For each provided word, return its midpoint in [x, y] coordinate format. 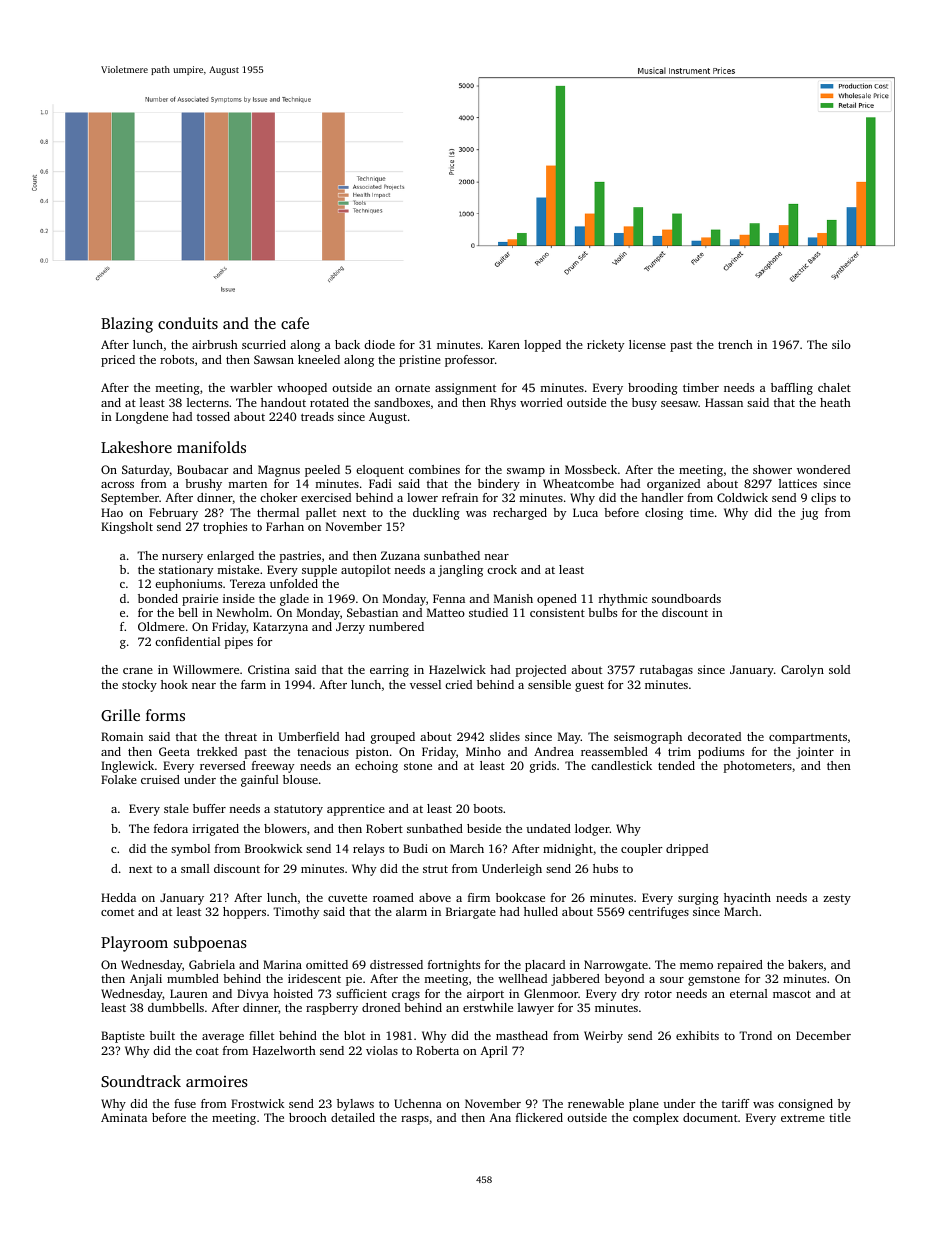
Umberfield [309, 736]
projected [541, 671]
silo [841, 344]
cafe [295, 323]
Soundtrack [141, 1081]
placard [545, 966]
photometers [758, 767]
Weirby [603, 1037]
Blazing [127, 325]
